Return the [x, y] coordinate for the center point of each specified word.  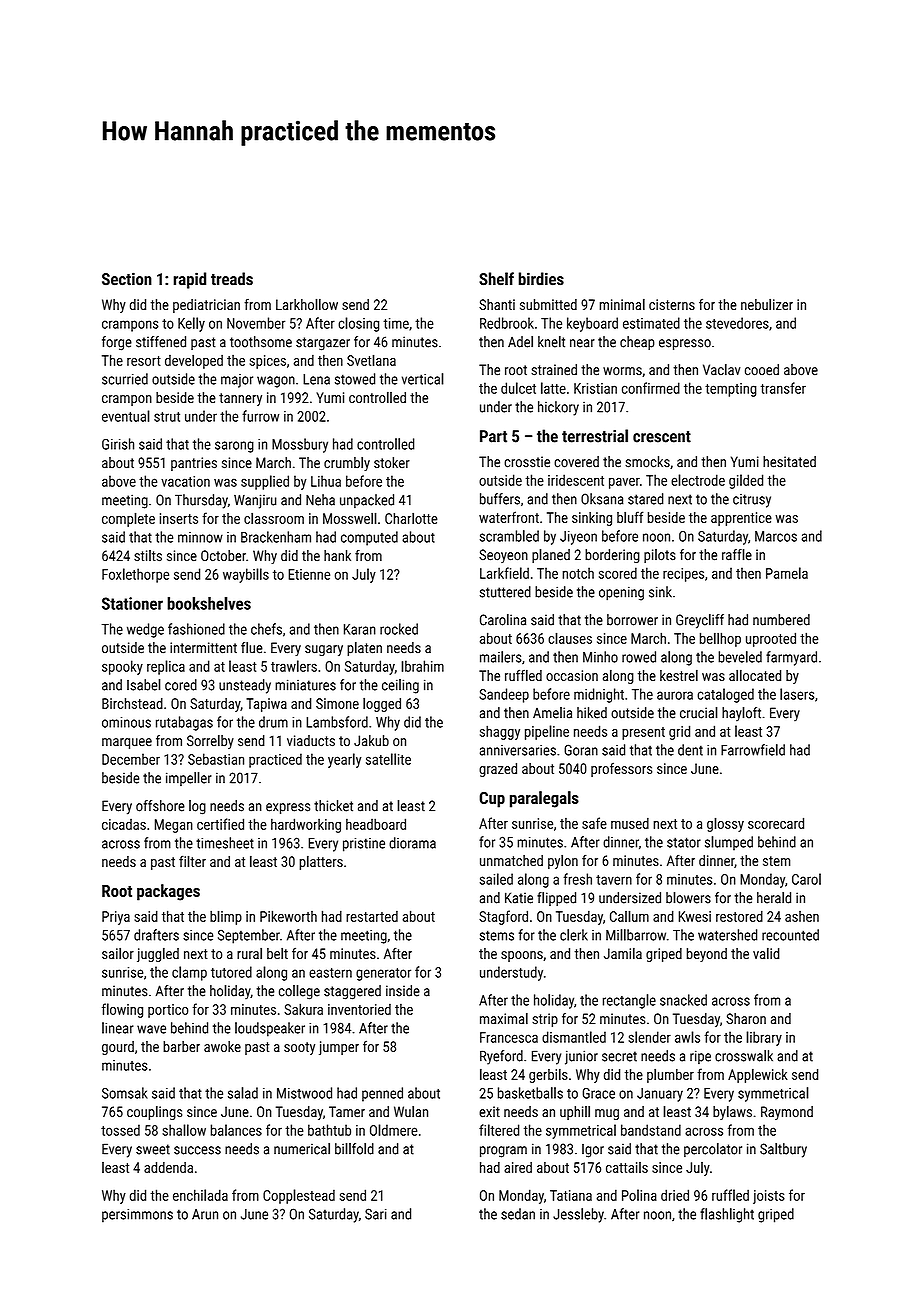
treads [232, 279]
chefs [266, 629]
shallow [184, 1130]
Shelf [496, 279]
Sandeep [504, 695]
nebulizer [767, 304]
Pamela [787, 573]
